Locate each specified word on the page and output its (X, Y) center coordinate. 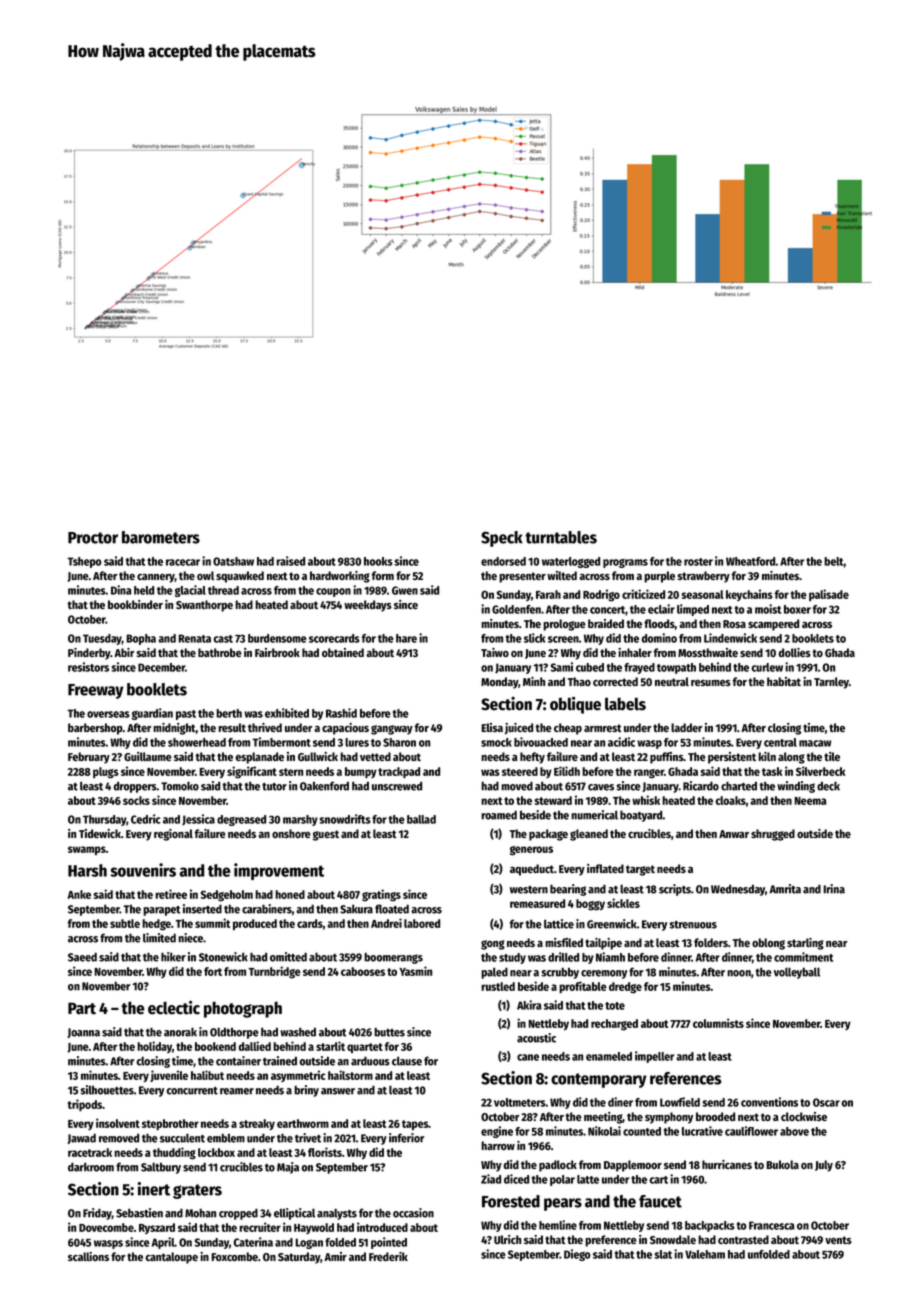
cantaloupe (172, 1258)
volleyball (797, 973)
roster (698, 562)
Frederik (388, 1256)
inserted (202, 909)
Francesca (772, 1225)
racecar (183, 562)
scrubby (560, 973)
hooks (378, 561)
